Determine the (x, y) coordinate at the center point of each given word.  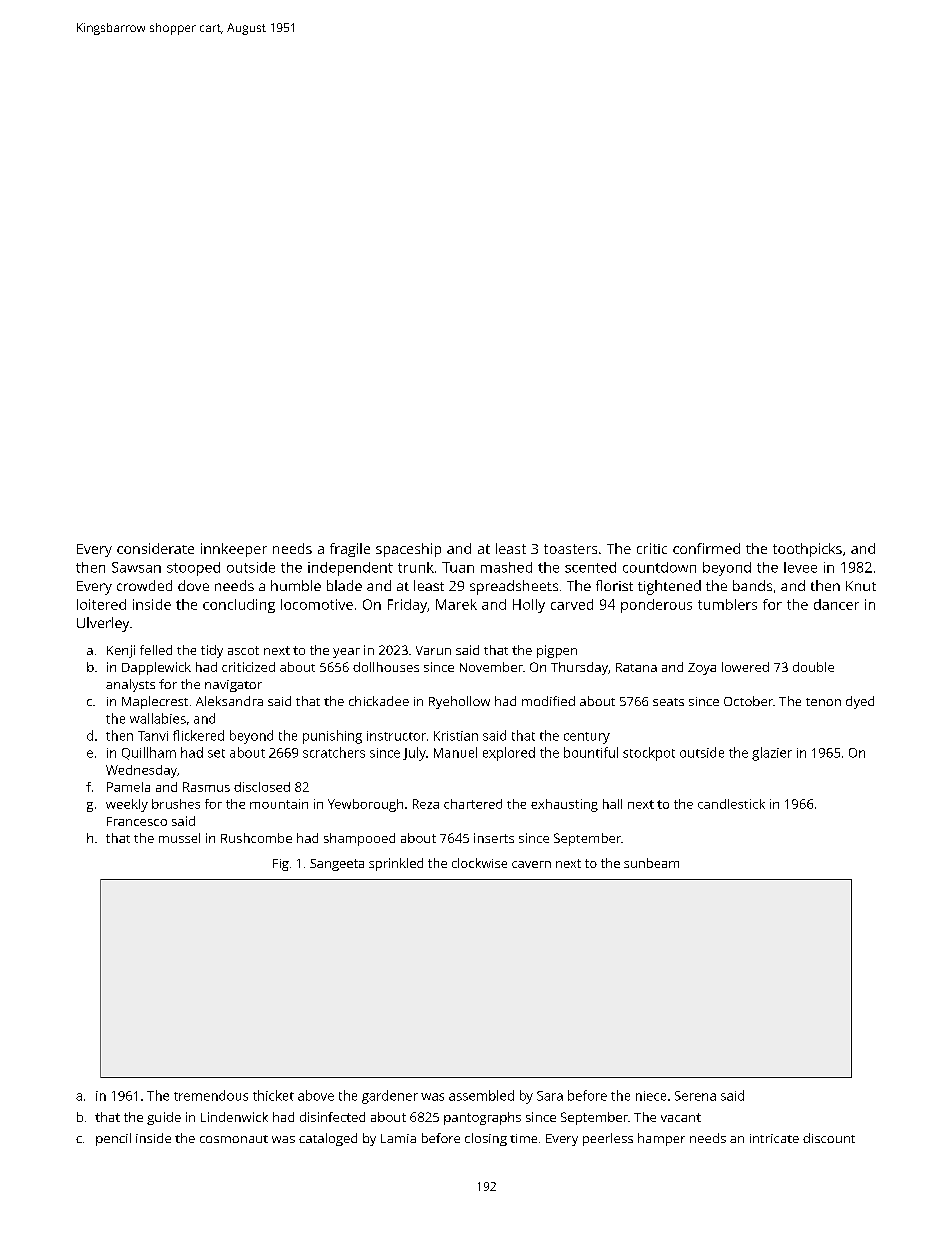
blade (344, 585)
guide (164, 1118)
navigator (233, 686)
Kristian (456, 736)
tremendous (211, 1095)
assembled (481, 1095)
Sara (550, 1096)
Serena (695, 1096)
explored (509, 754)
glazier (772, 754)
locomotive (317, 604)
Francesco (137, 821)
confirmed (706, 548)
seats (668, 702)
